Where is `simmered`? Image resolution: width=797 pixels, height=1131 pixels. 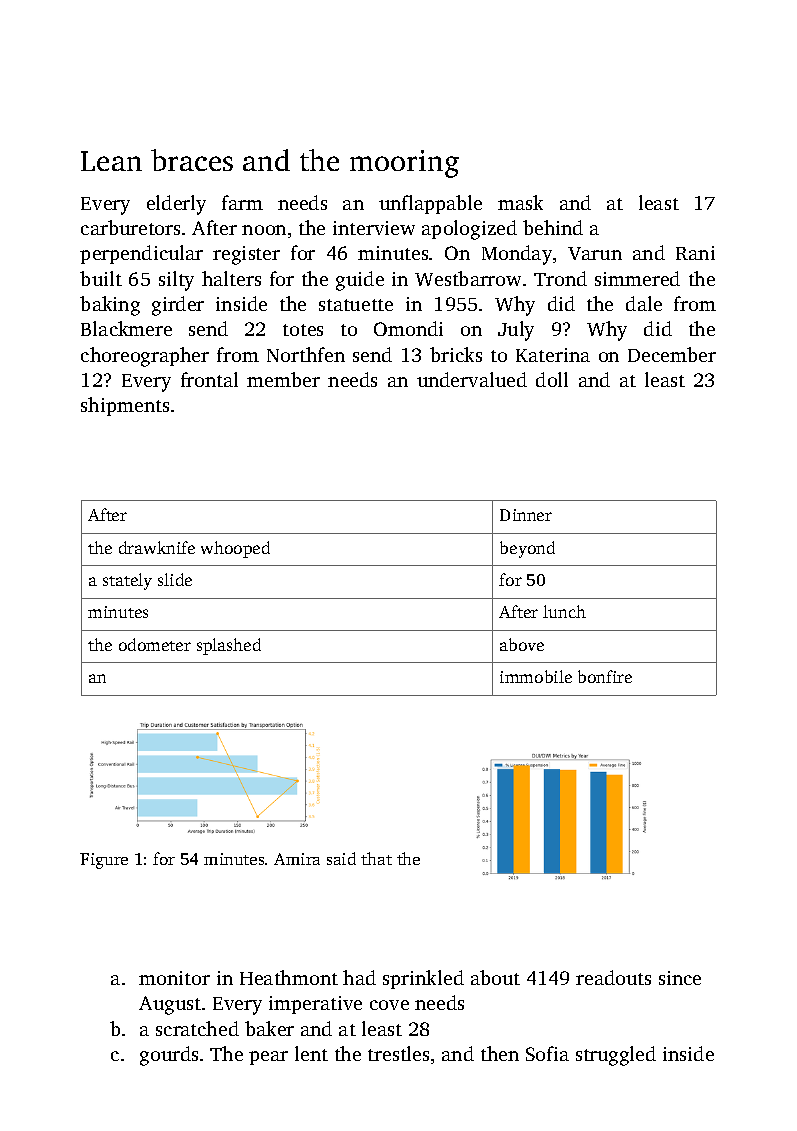 simmered is located at coordinates (637, 278).
